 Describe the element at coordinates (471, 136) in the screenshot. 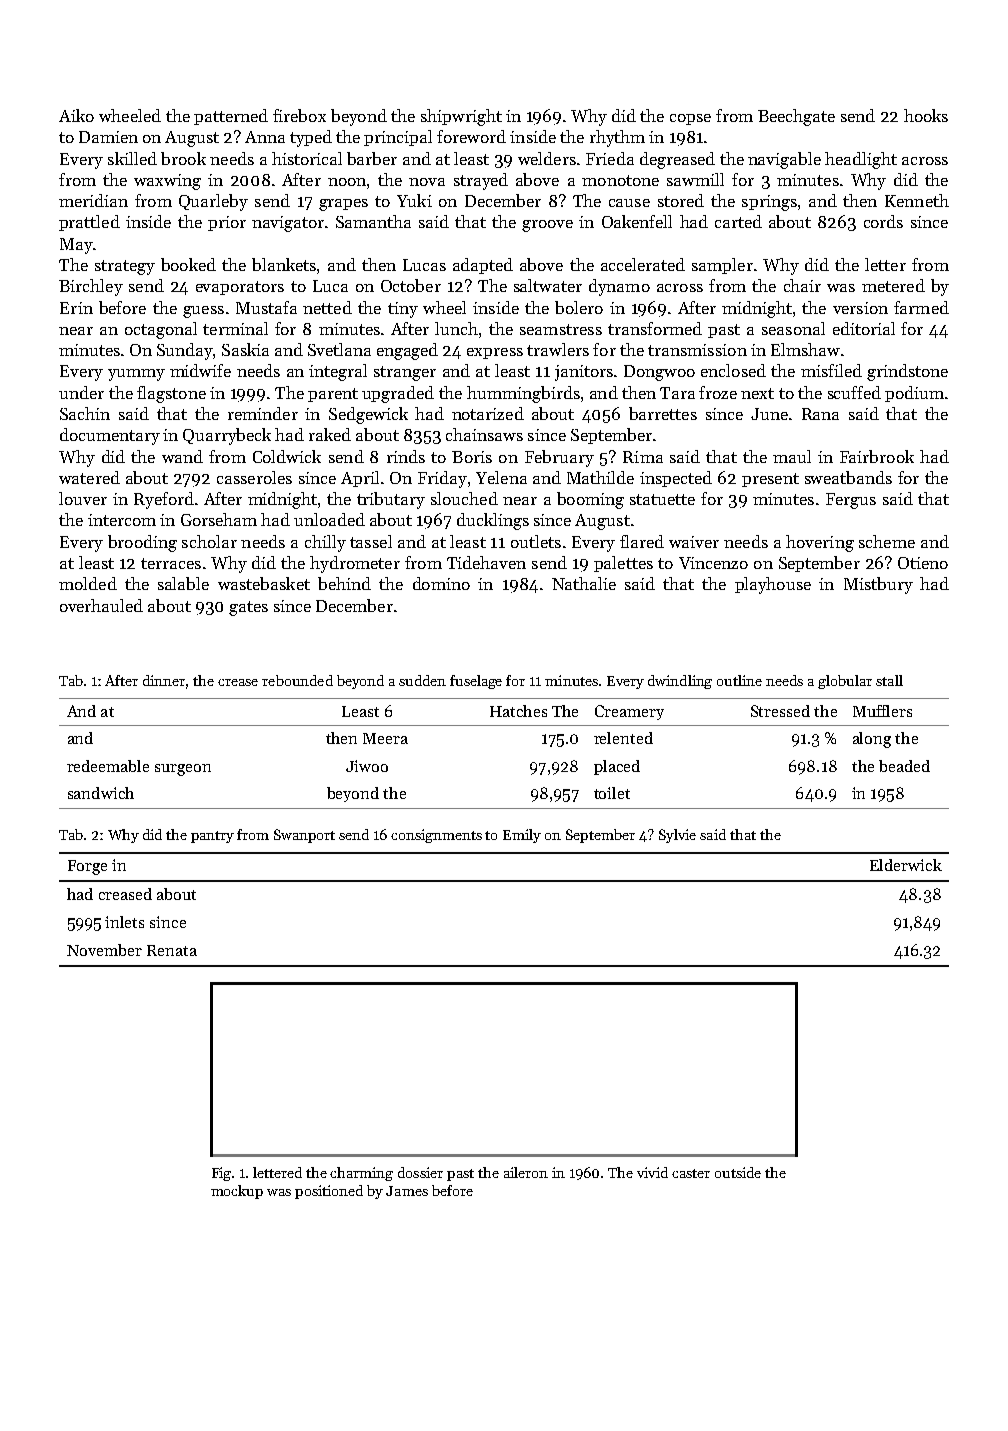

I see `foreword` at that location.
